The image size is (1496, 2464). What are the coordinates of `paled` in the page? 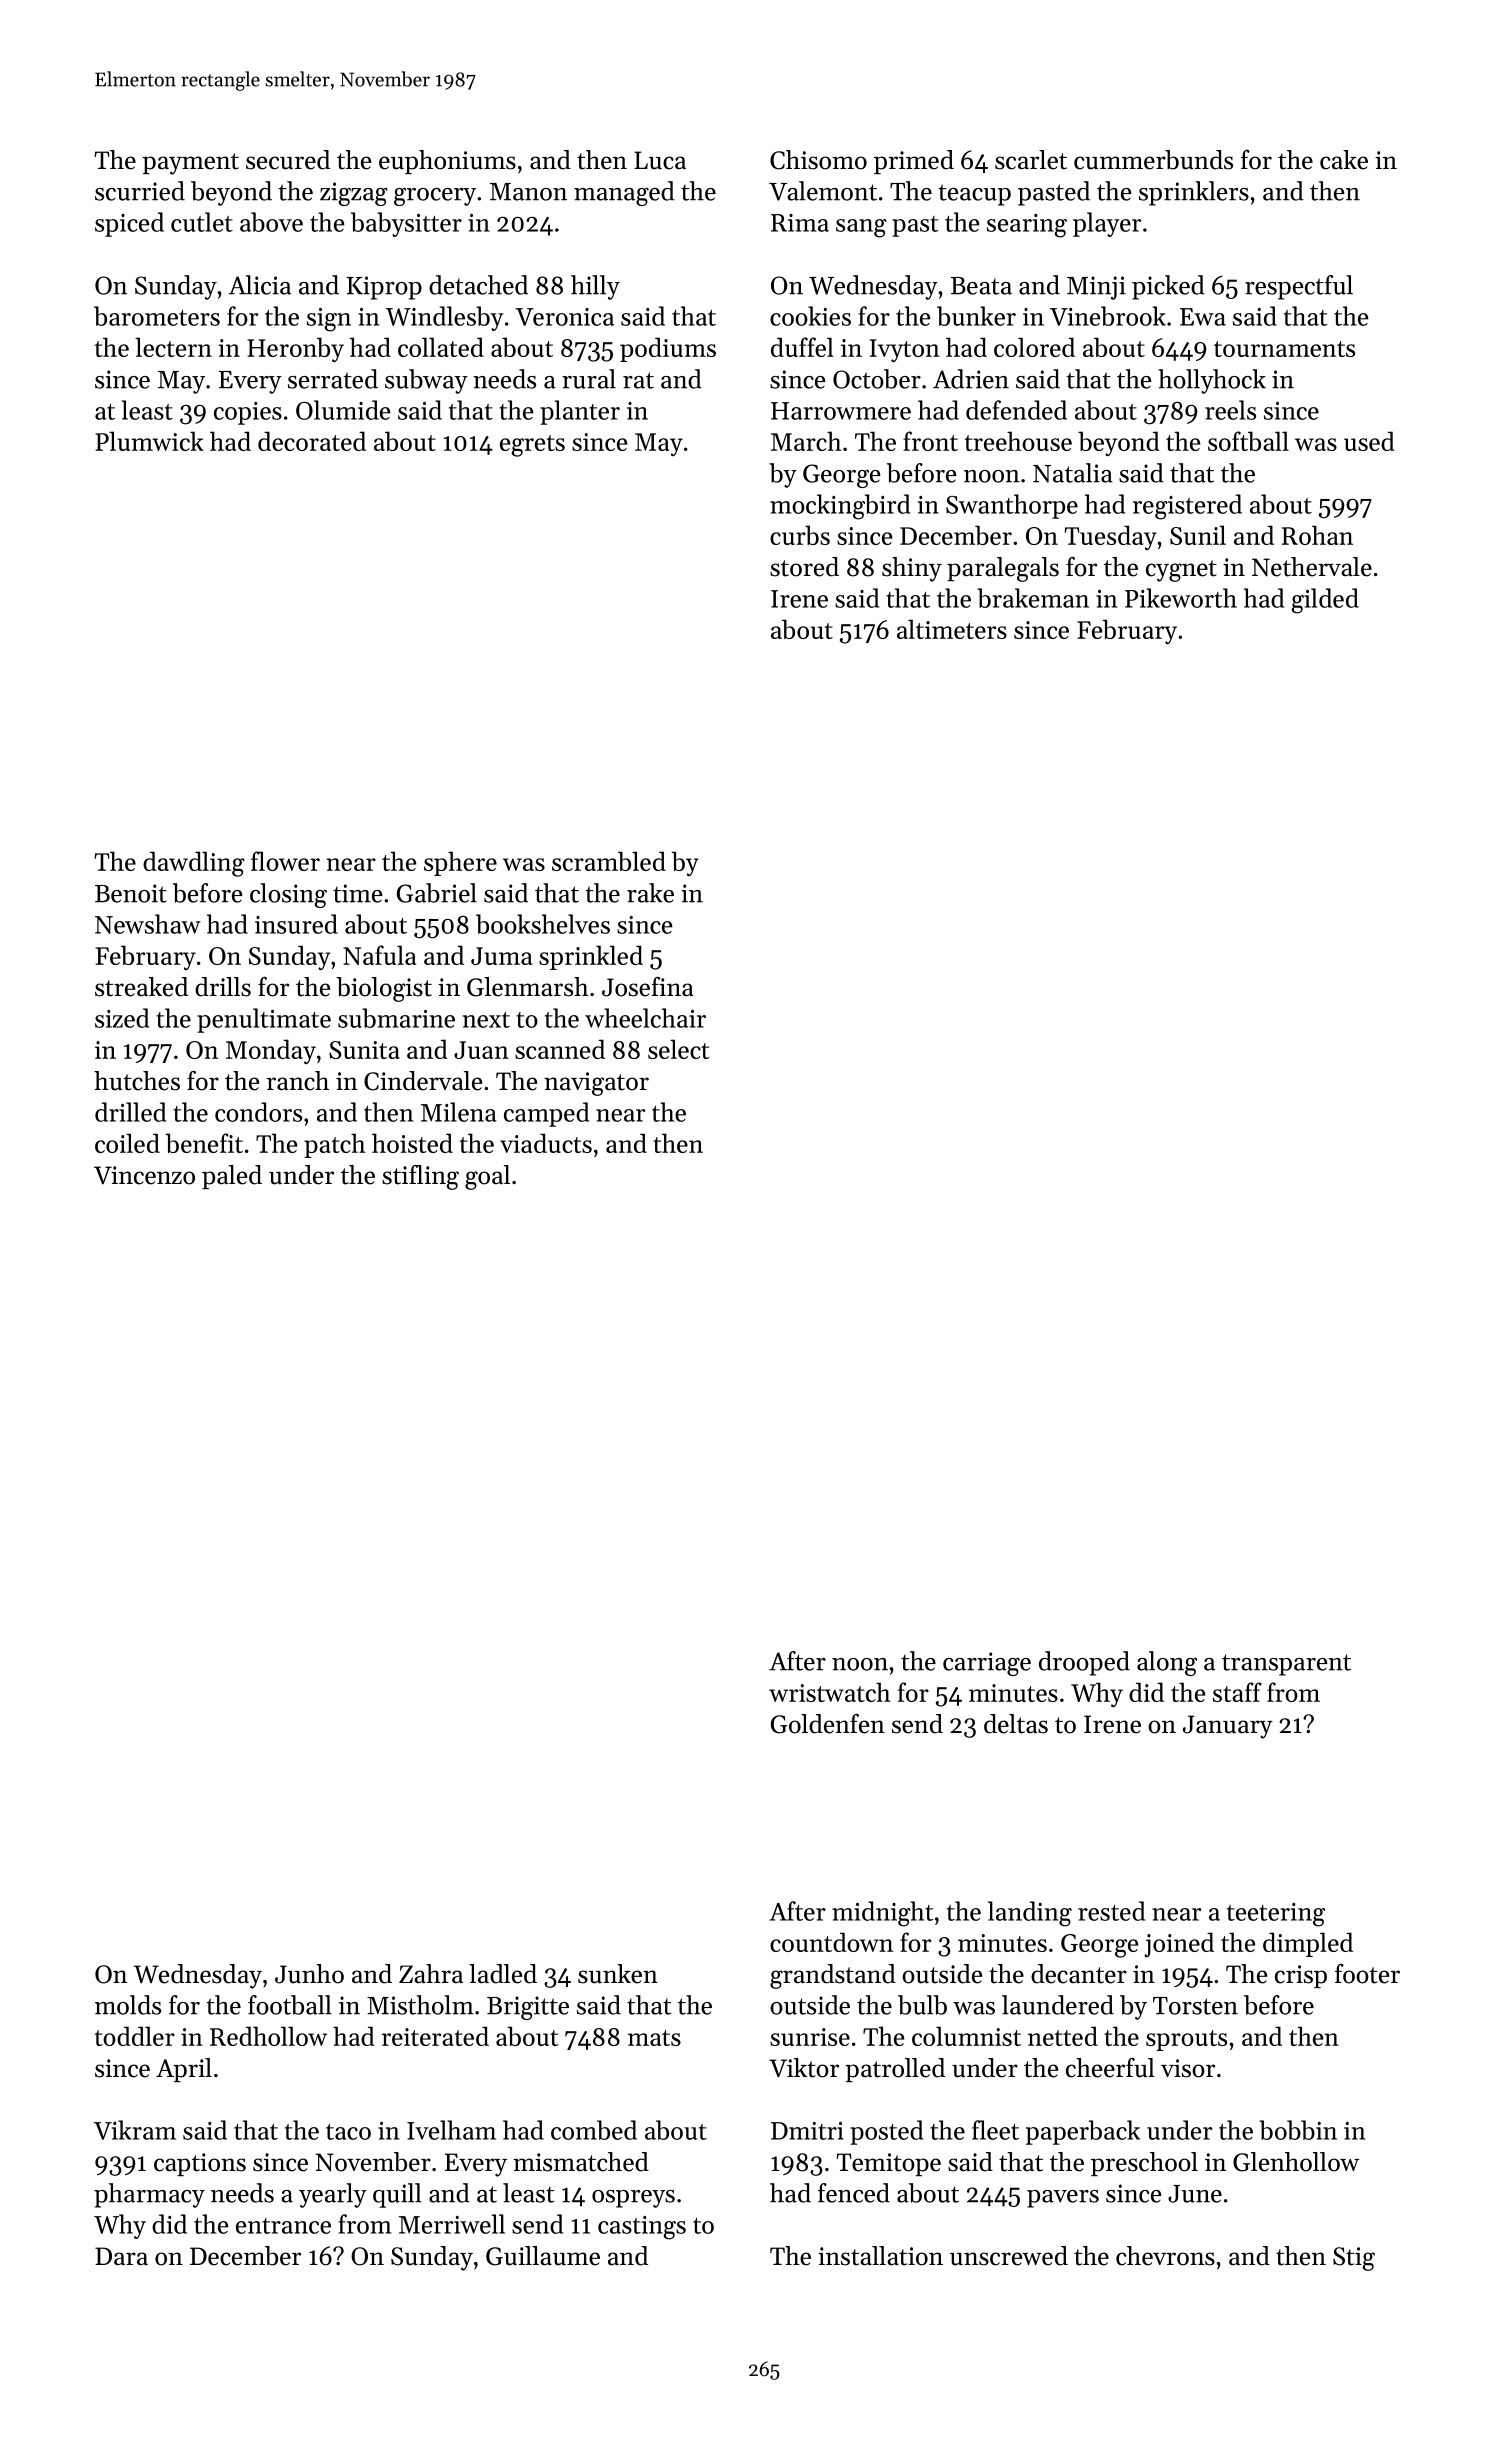 It's located at (232, 1177).
